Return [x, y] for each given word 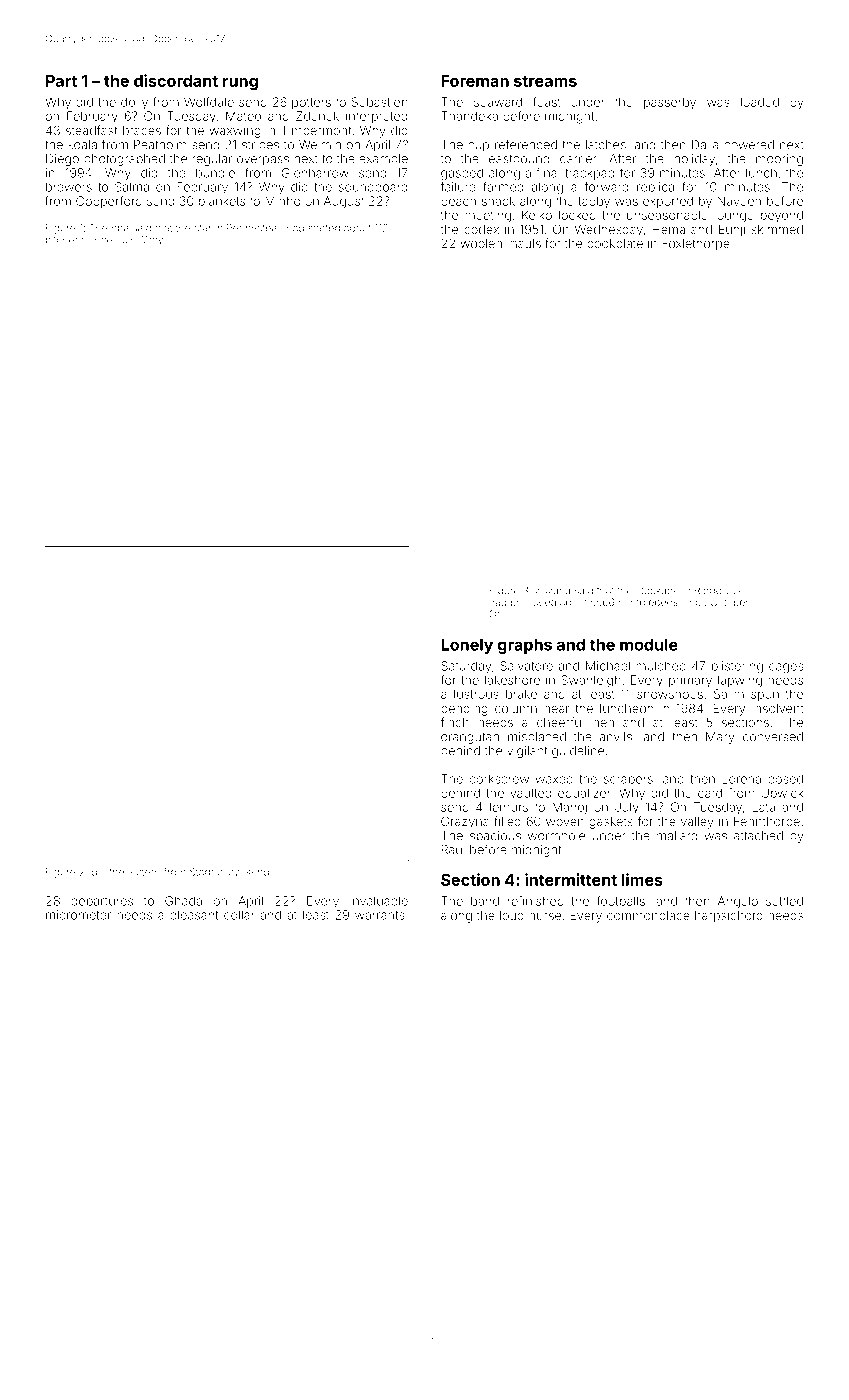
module [649, 644]
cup [478, 147]
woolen [481, 243]
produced [533, 603]
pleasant [194, 916]
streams [545, 81]
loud [512, 915]
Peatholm [160, 145]
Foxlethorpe [696, 244]
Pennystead [255, 229]
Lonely [467, 646]
